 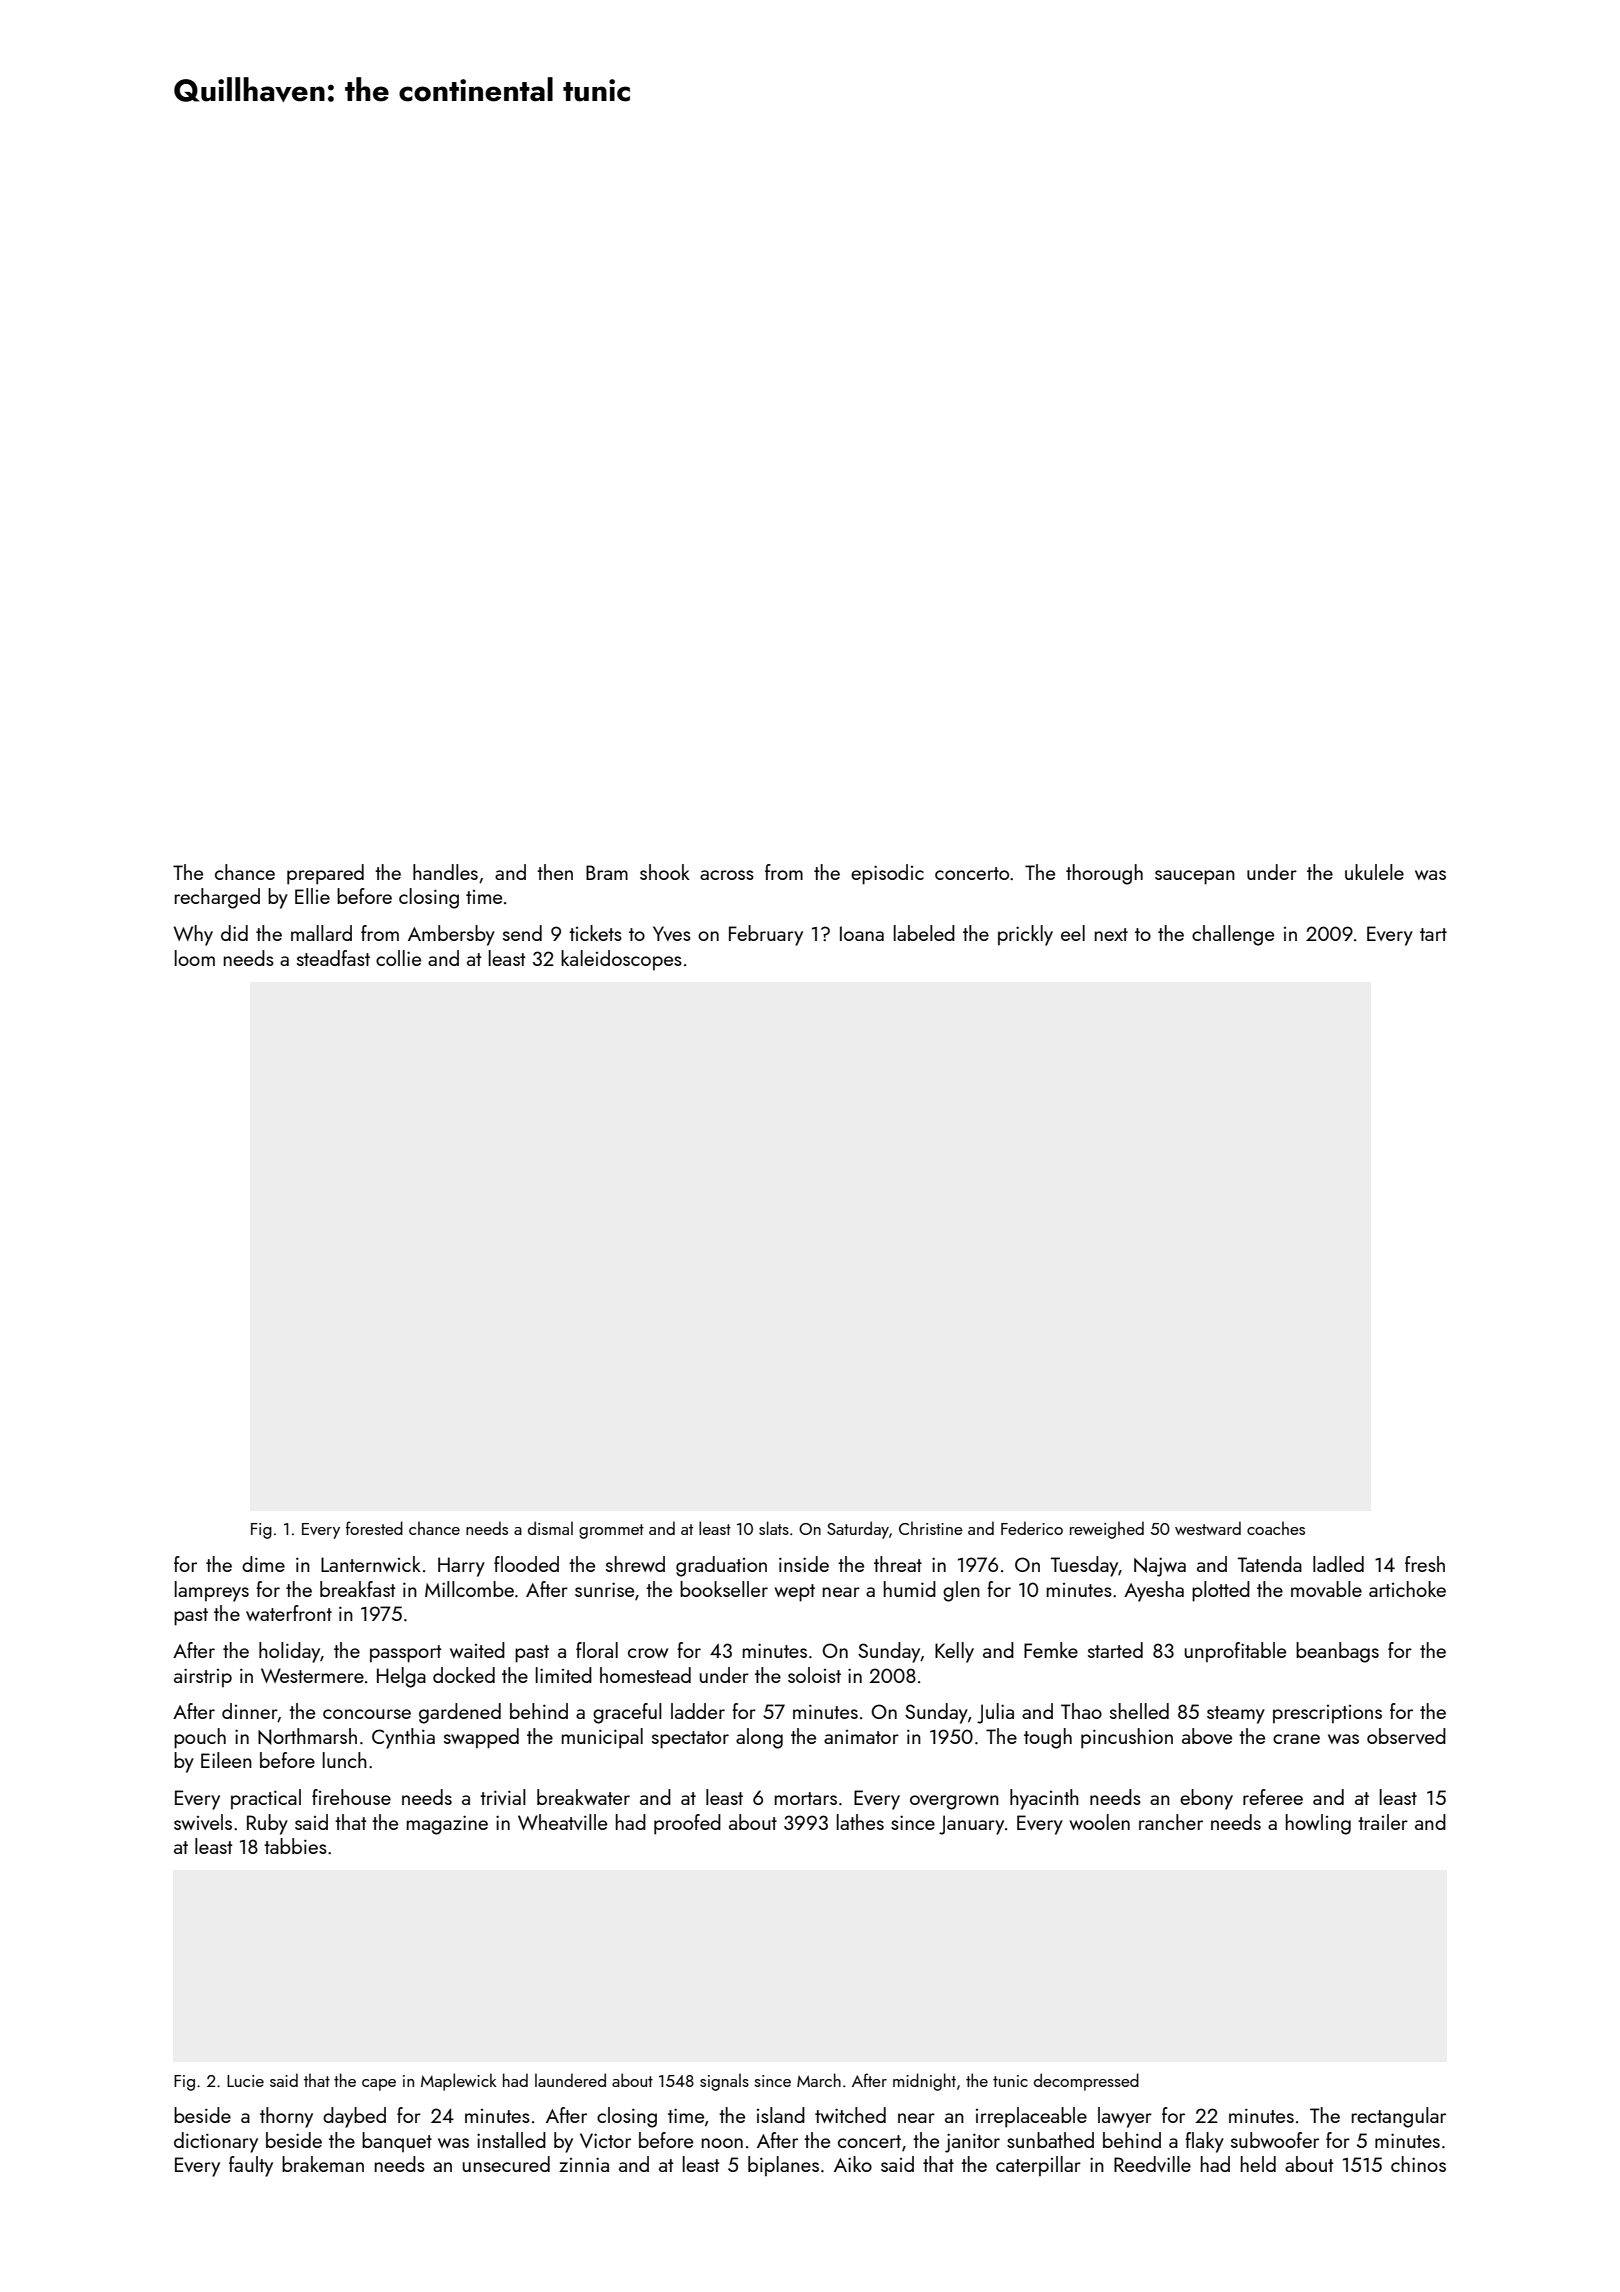 I want to click on westward, so click(x=1208, y=1528).
